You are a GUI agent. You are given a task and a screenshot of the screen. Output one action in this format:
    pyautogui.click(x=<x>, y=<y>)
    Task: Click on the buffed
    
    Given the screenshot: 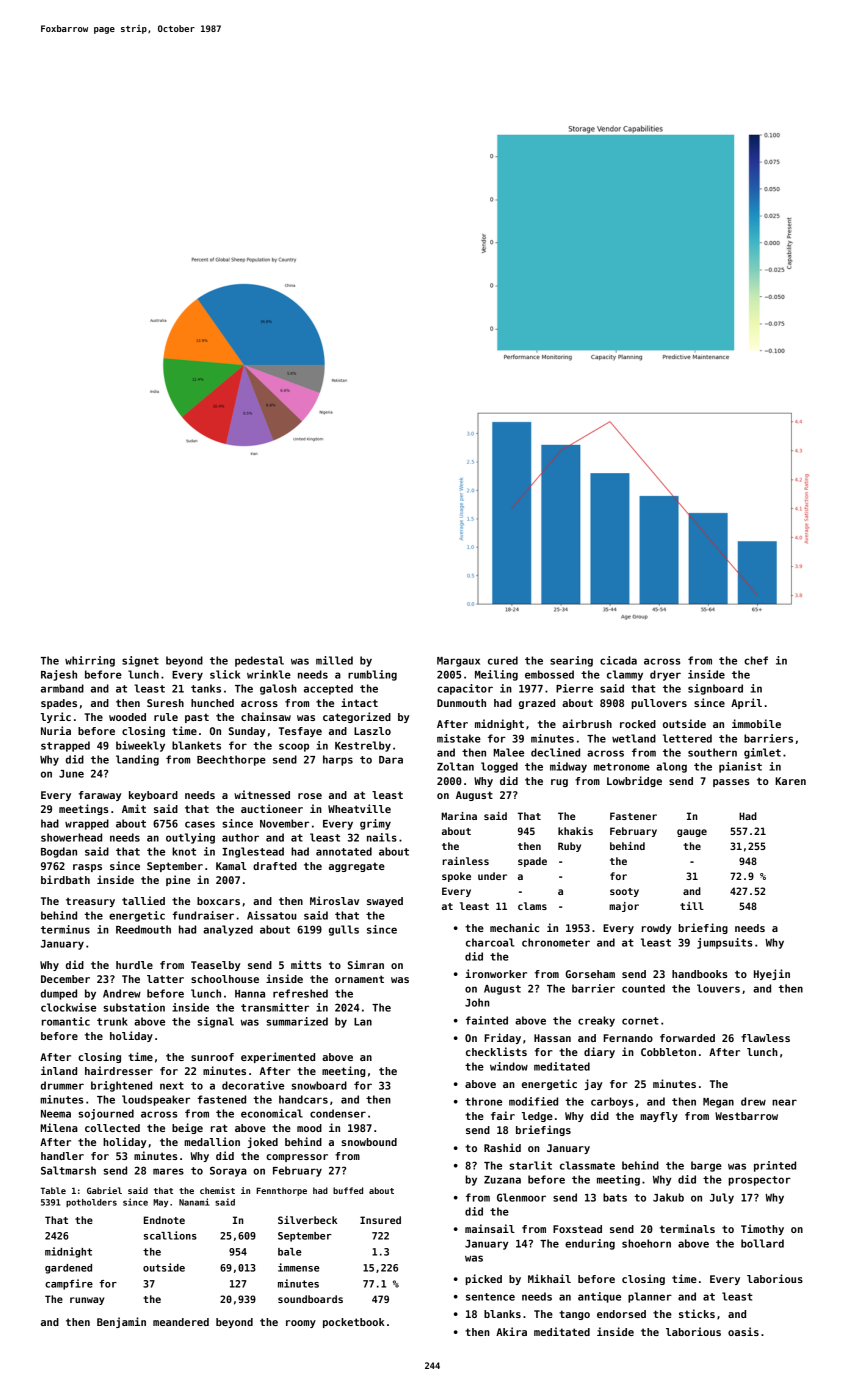 What is the action you would take?
    pyautogui.click(x=348, y=1190)
